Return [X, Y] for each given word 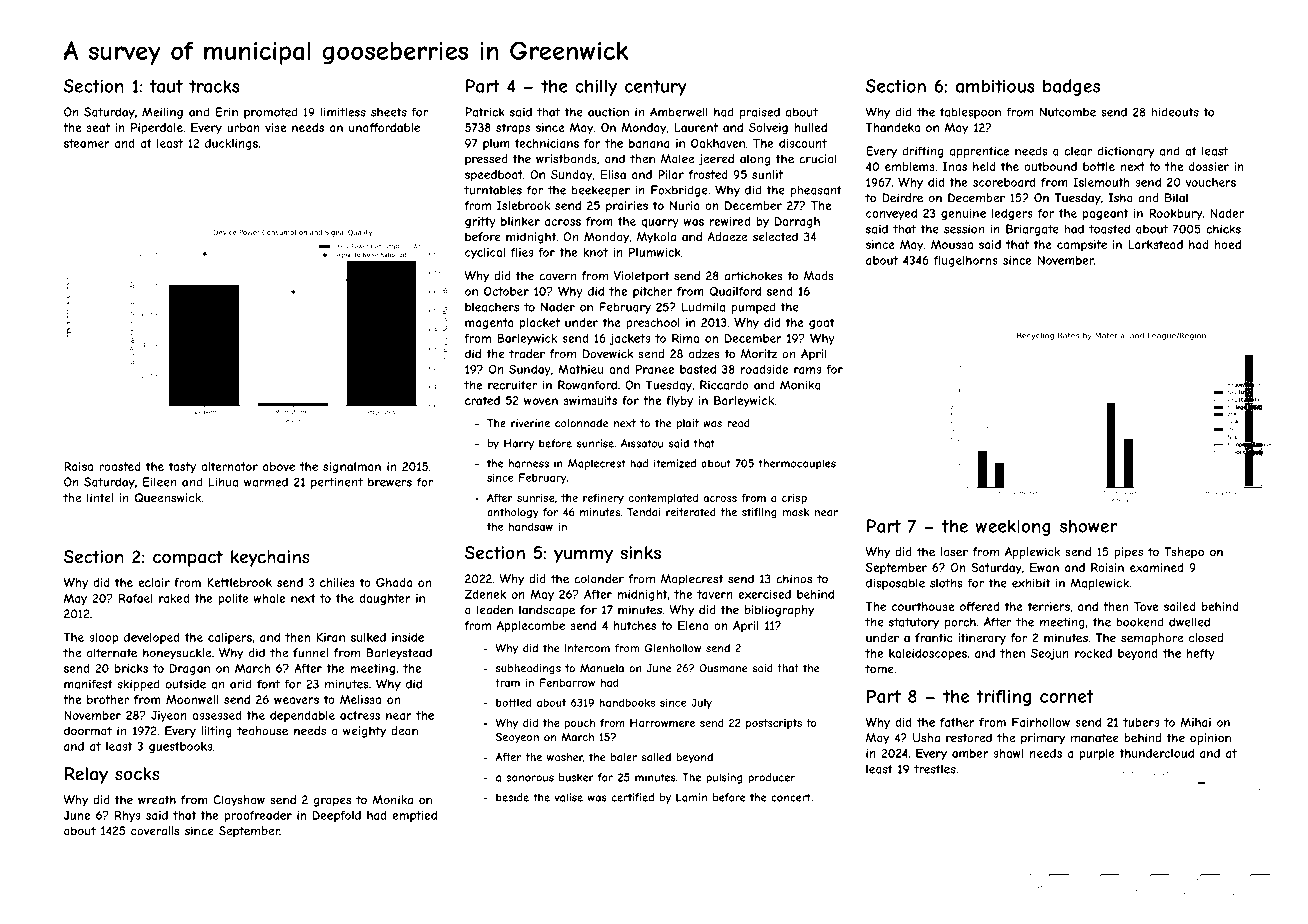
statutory [914, 623]
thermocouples [797, 464]
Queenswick [168, 498]
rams [807, 370]
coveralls [155, 831]
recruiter [512, 385]
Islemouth [1101, 182]
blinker [520, 221]
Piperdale [157, 129]
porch [960, 623]
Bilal [1176, 198]
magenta [489, 324]
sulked [368, 637]
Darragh [797, 222]
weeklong [1013, 527]
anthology [513, 513]
